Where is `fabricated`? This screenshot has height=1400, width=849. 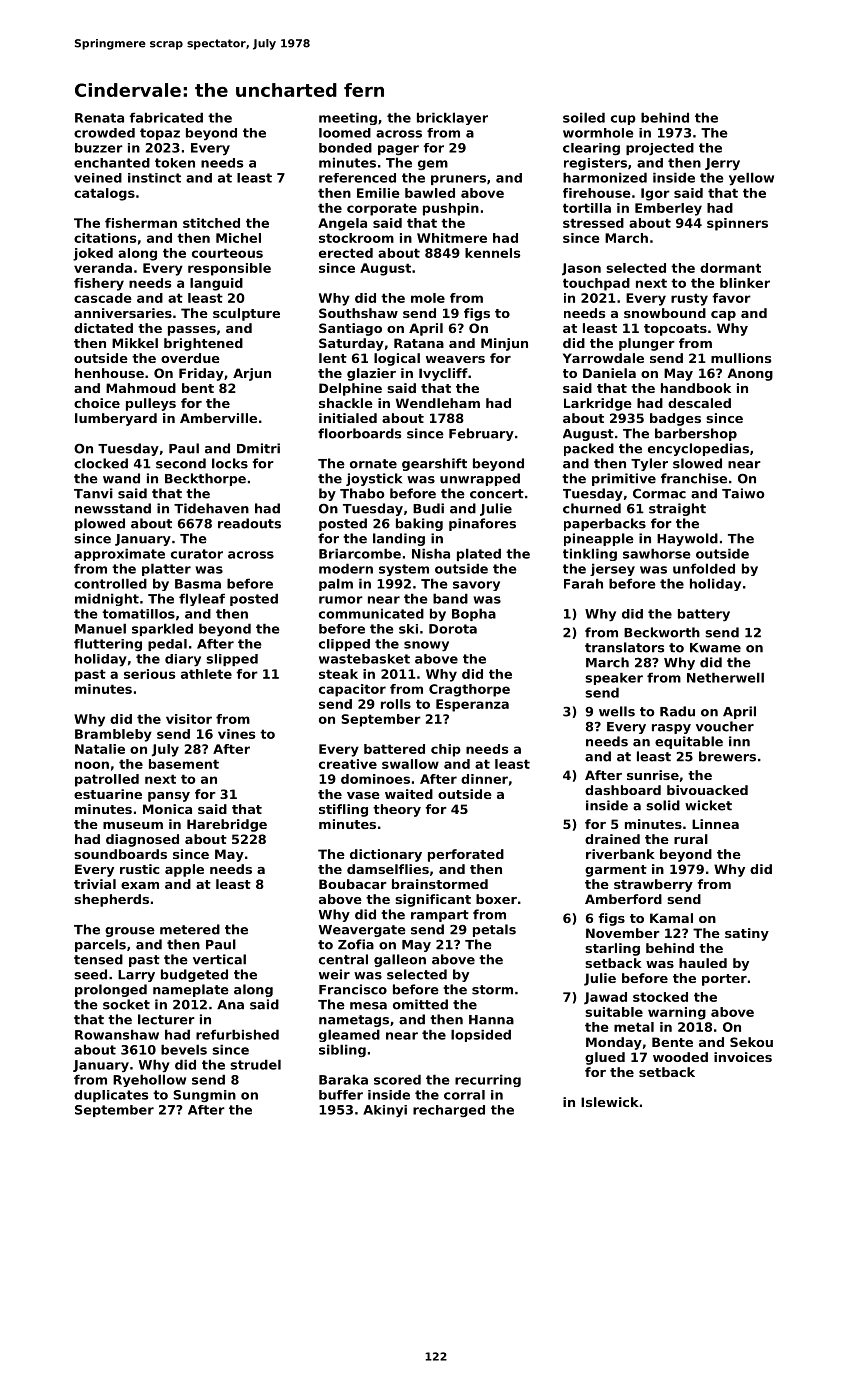
fabricated is located at coordinates (166, 117).
